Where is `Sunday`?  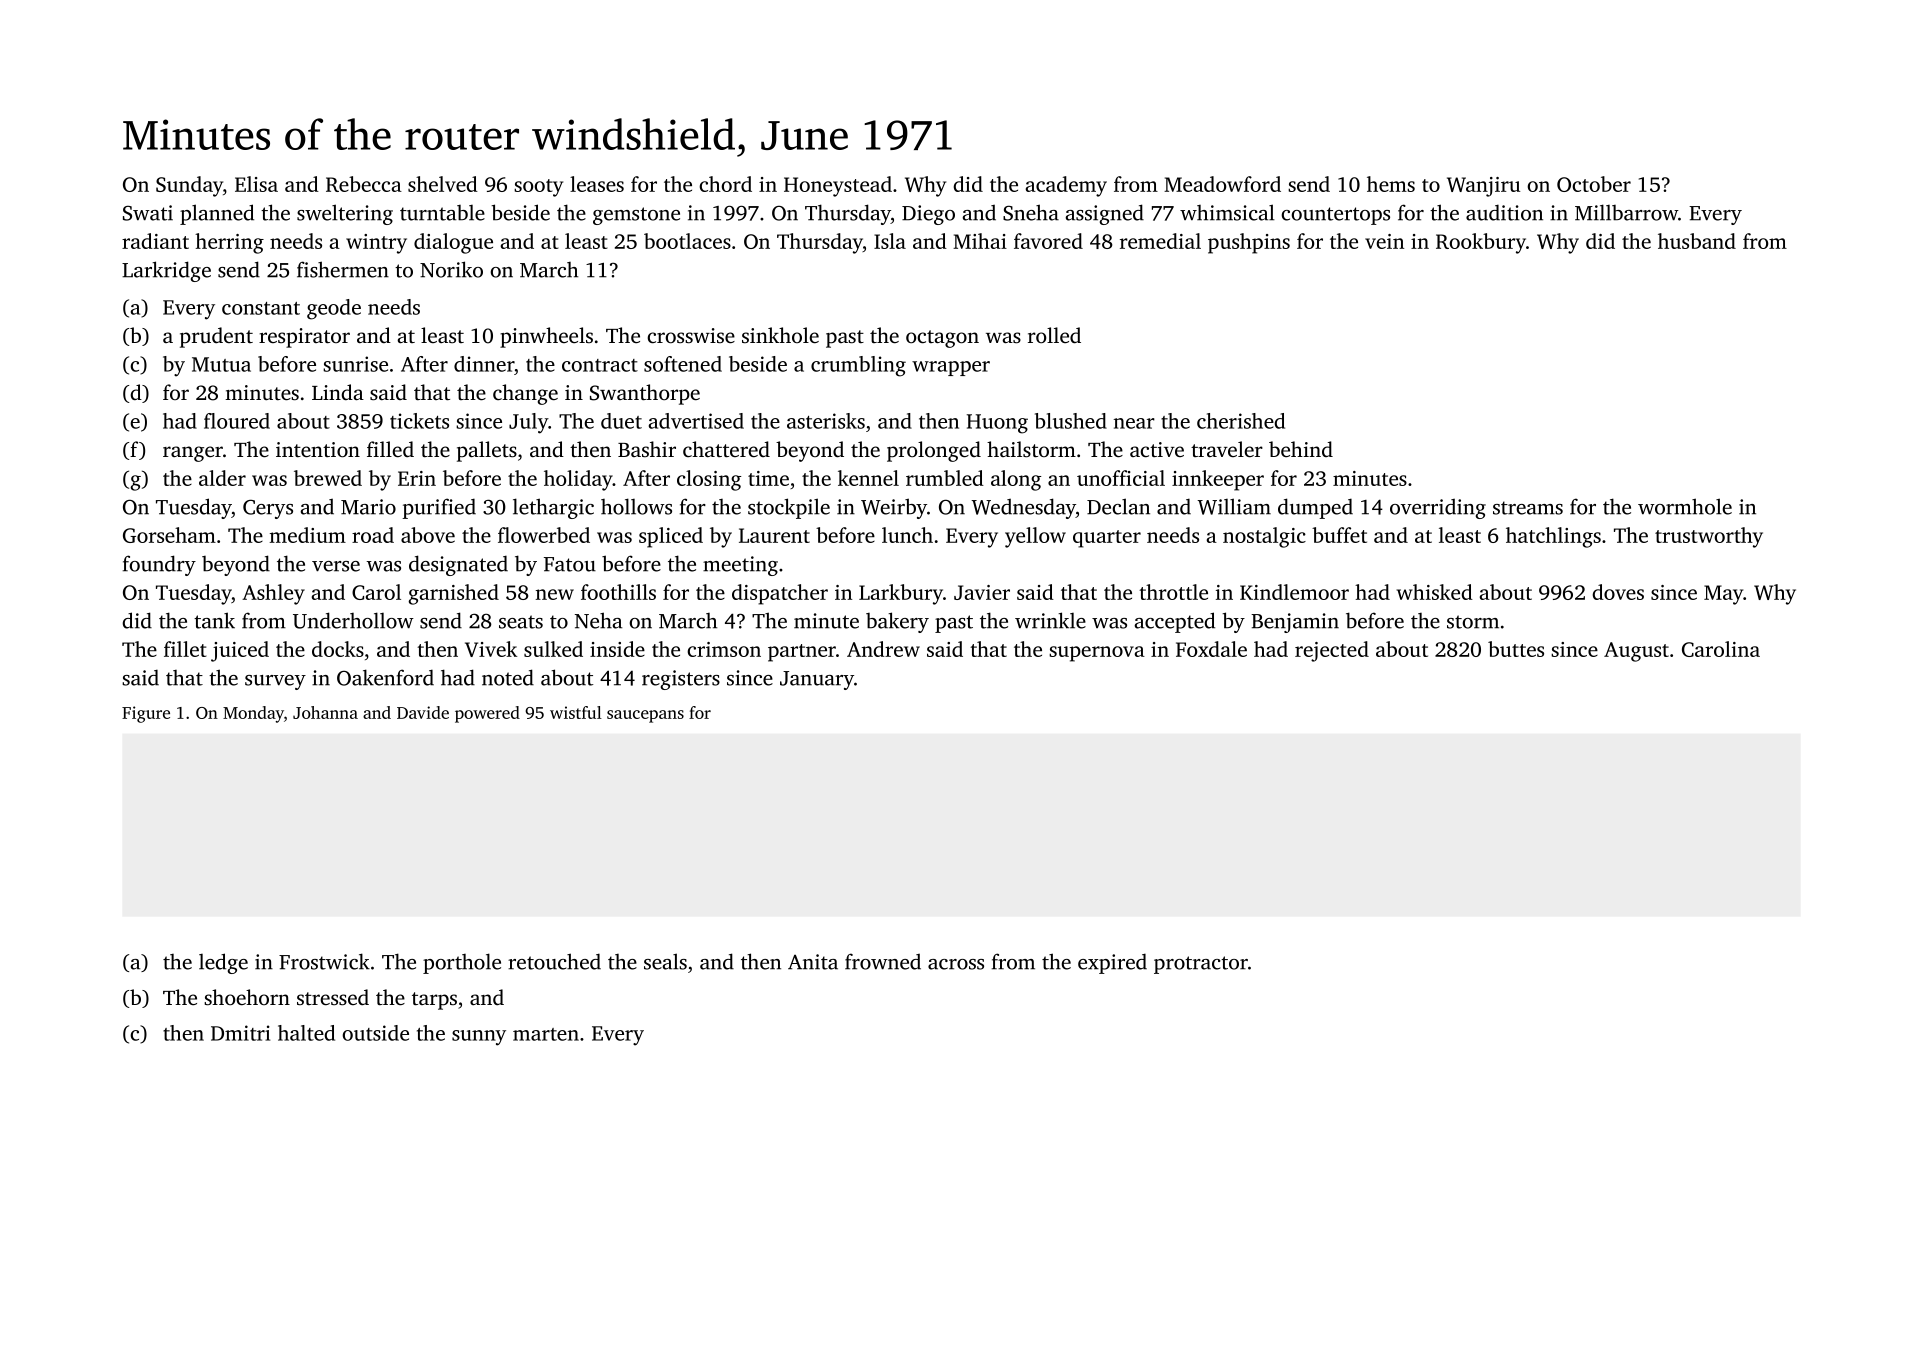
Sunday is located at coordinates (189, 186).
